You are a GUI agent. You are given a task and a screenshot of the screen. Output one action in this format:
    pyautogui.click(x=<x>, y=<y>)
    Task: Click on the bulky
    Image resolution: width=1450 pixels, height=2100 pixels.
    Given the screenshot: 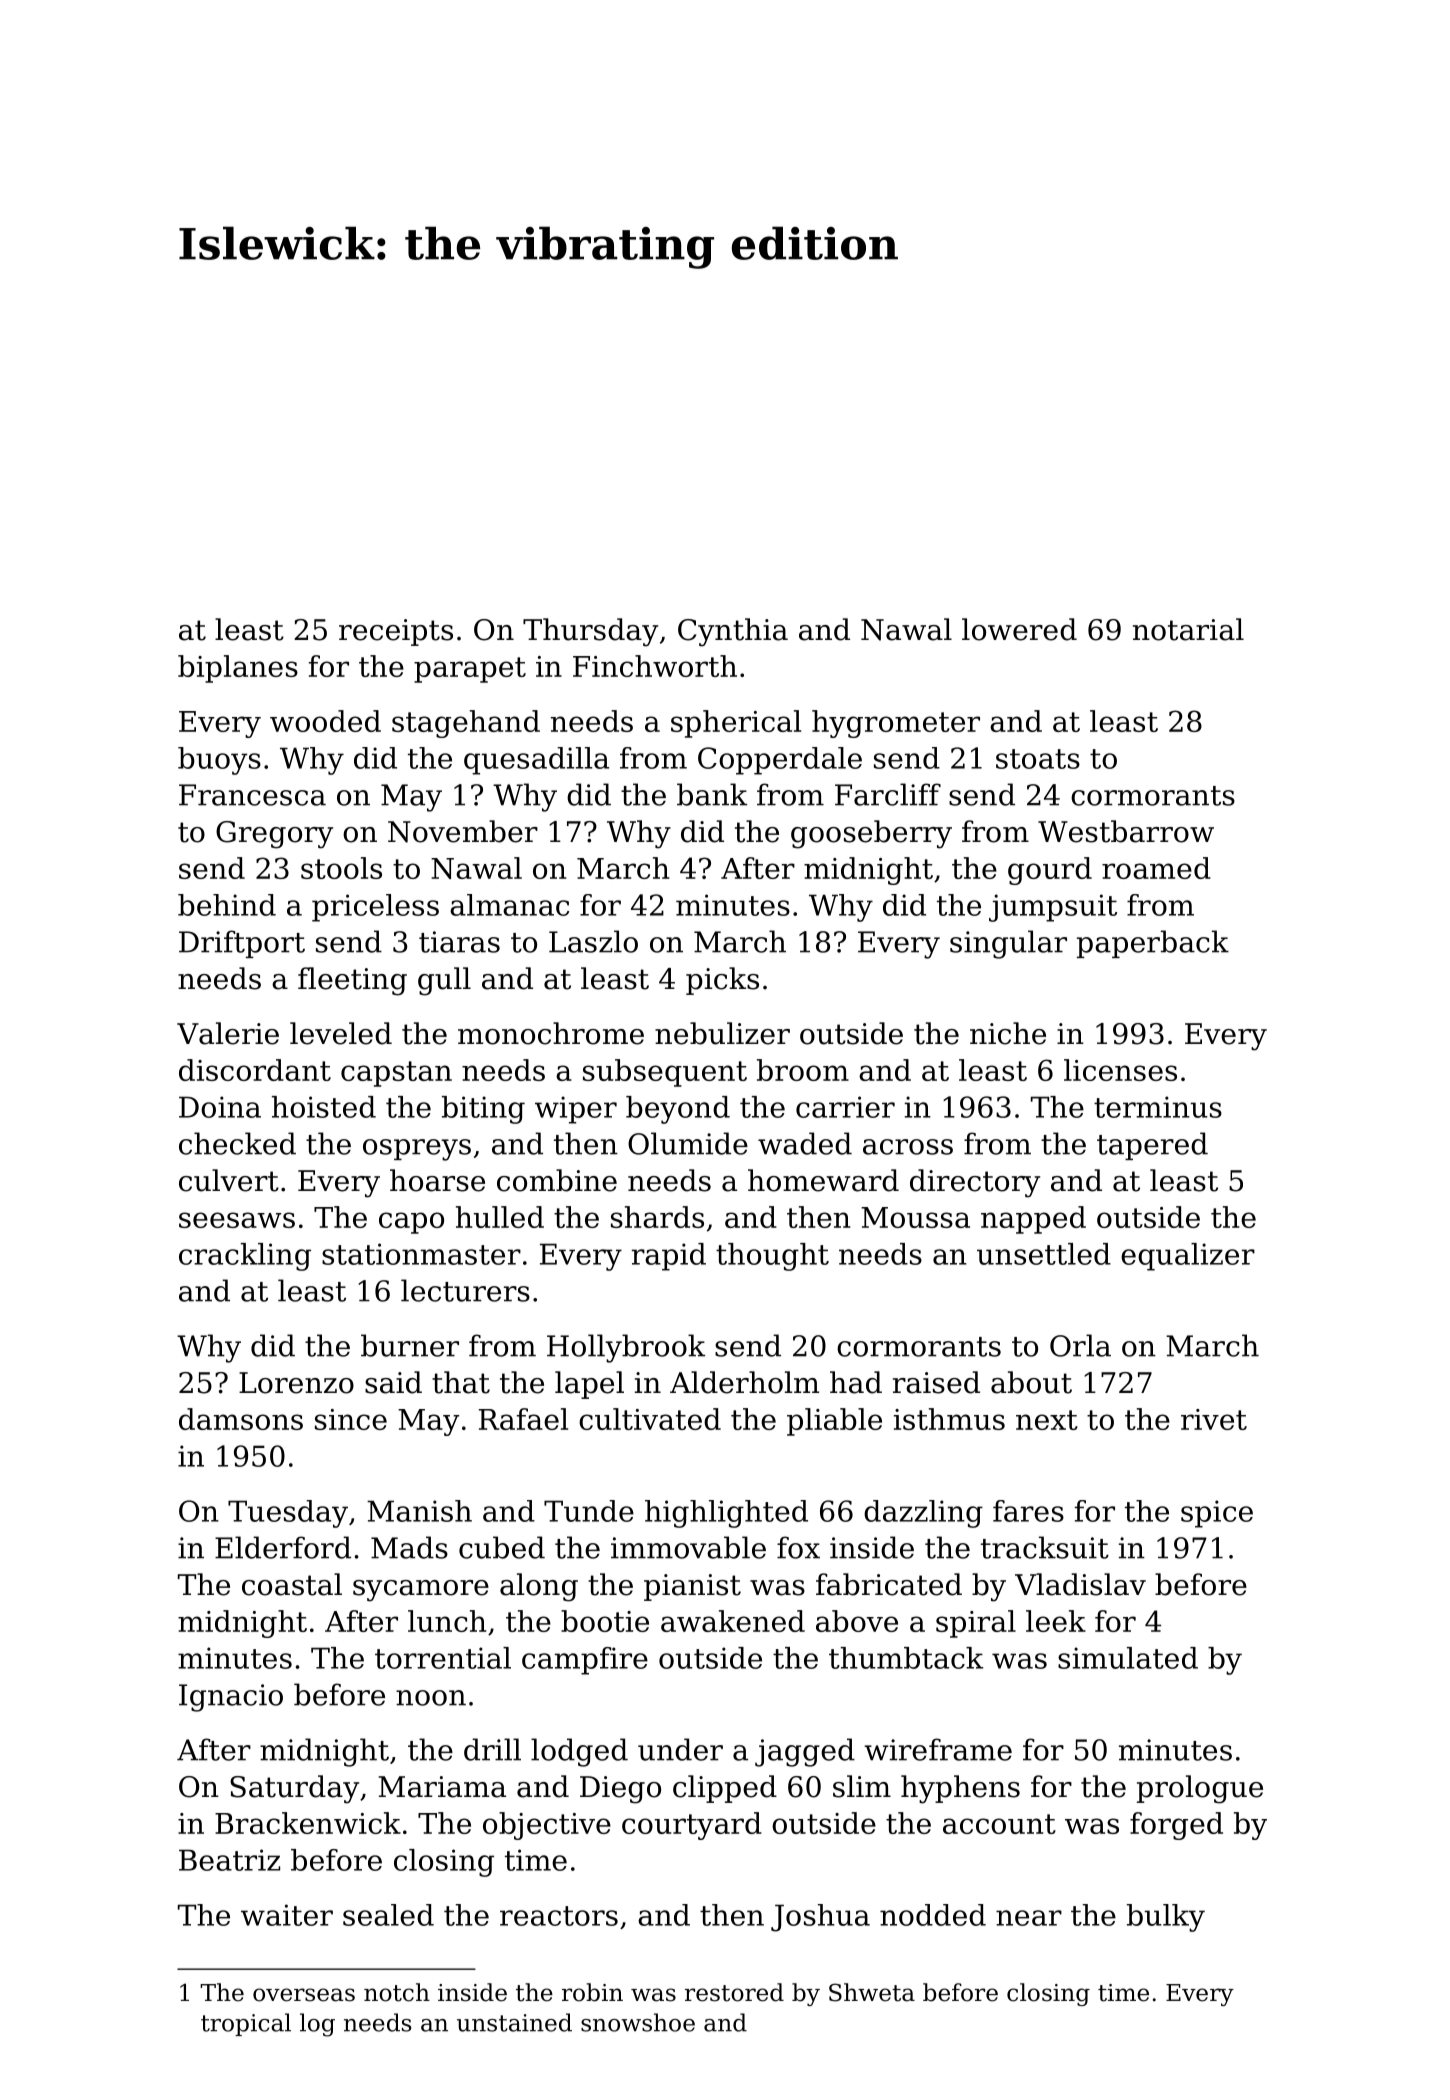 What is the action you would take?
    pyautogui.click(x=1166, y=1918)
